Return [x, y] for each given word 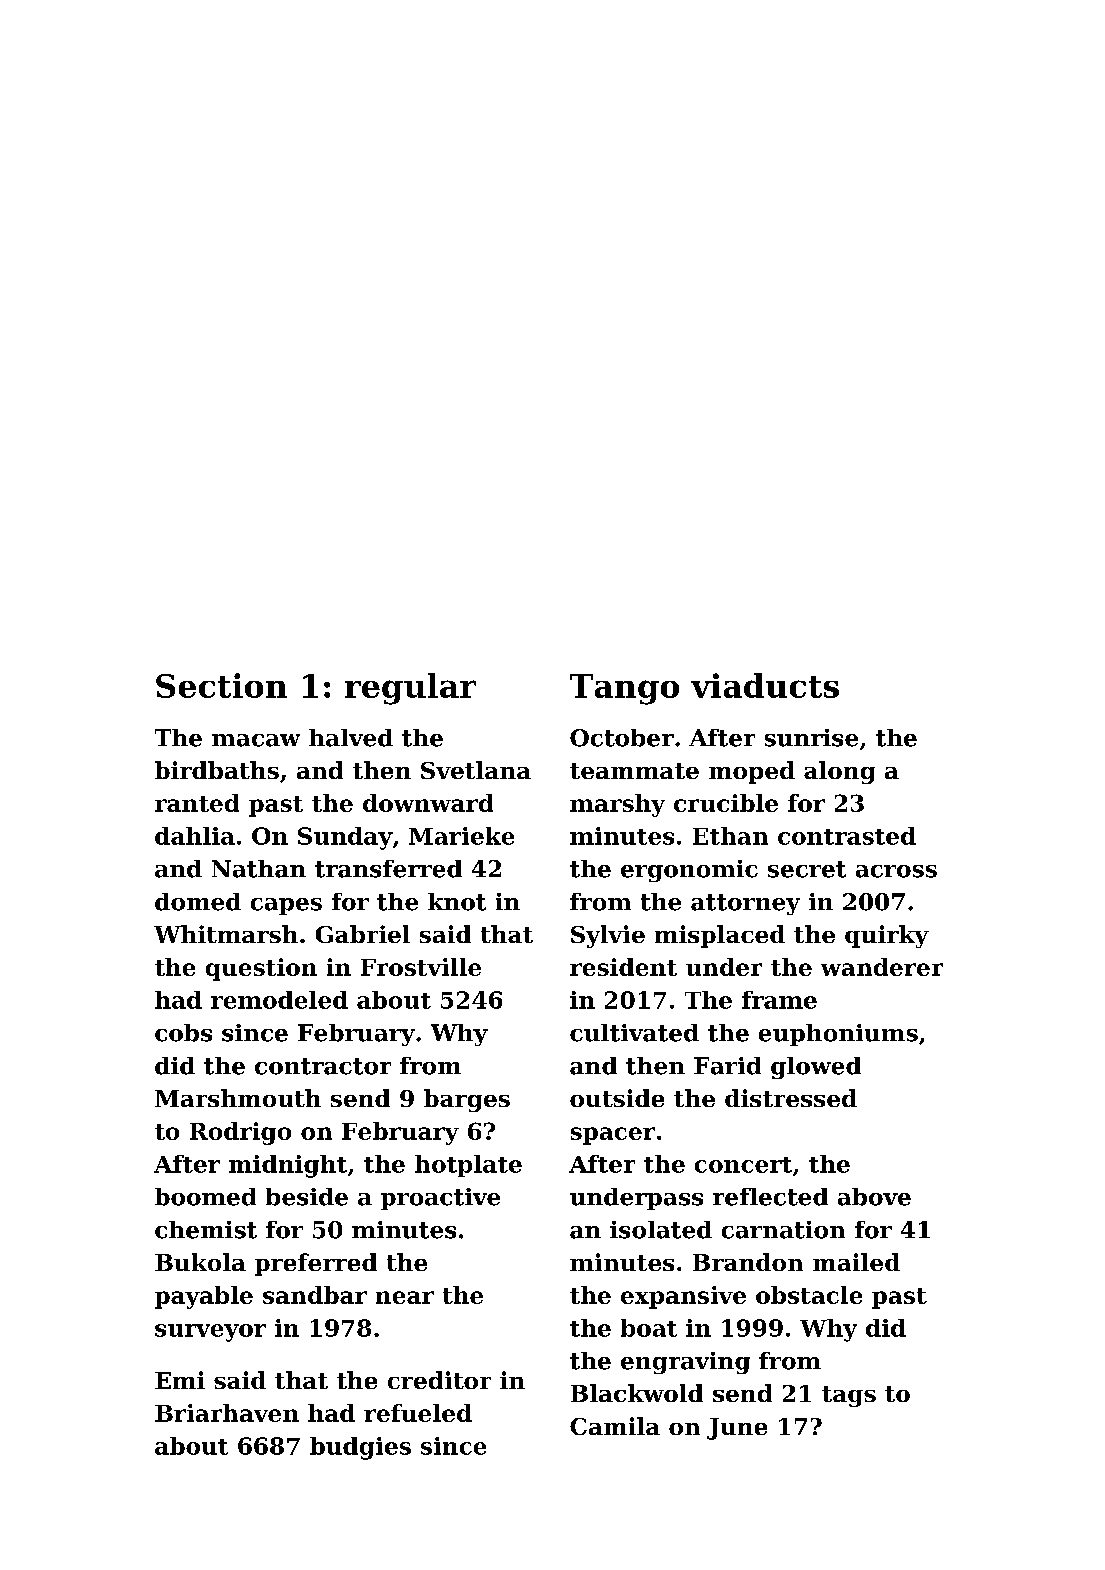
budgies [360, 1448]
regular [410, 689]
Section [221, 685]
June [737, 1429]
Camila [615, 1426]
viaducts [765, 685]
